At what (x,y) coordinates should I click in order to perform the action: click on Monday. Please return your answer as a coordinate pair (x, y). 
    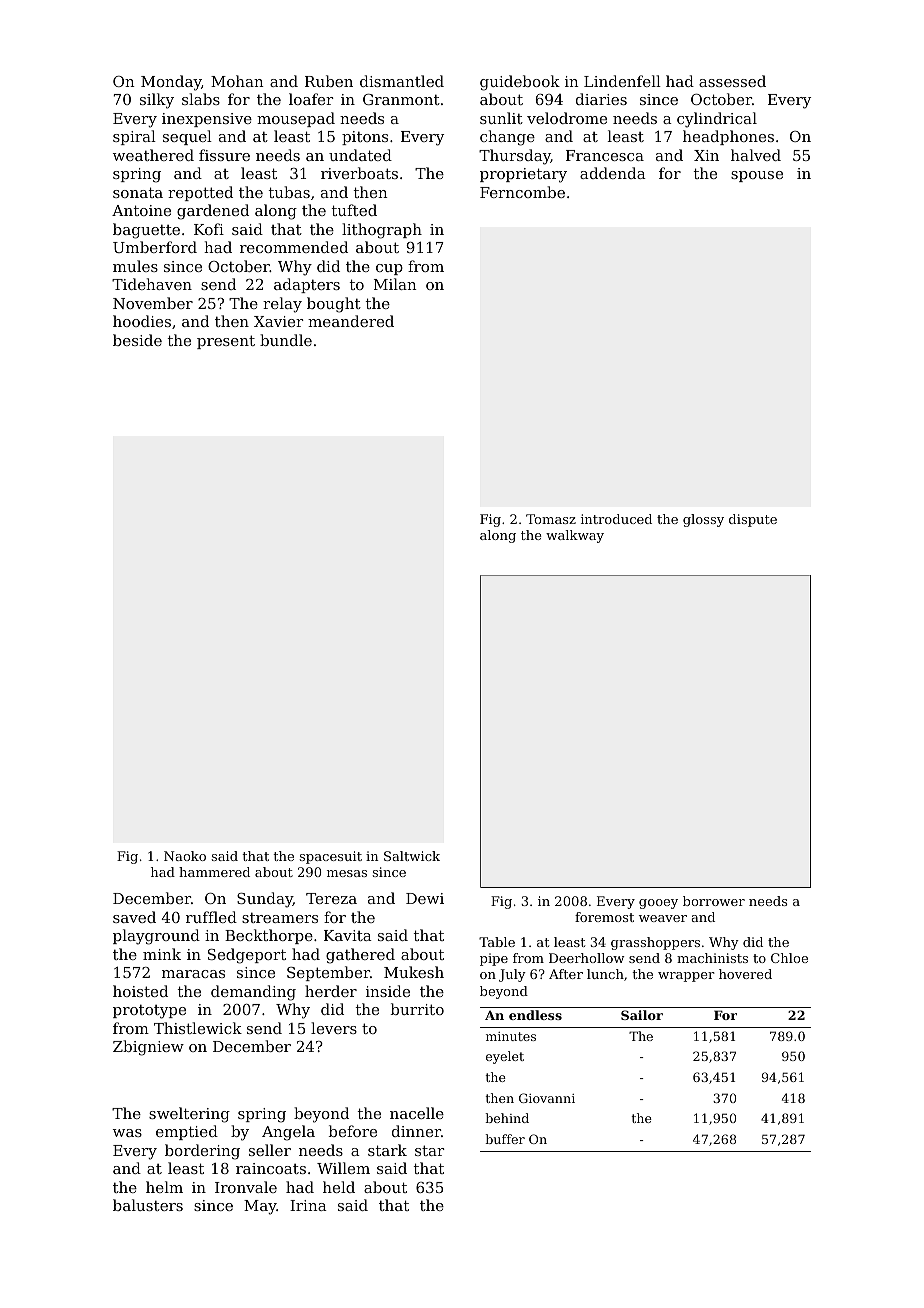
    Looking at the image, I should click on (171, 83).
